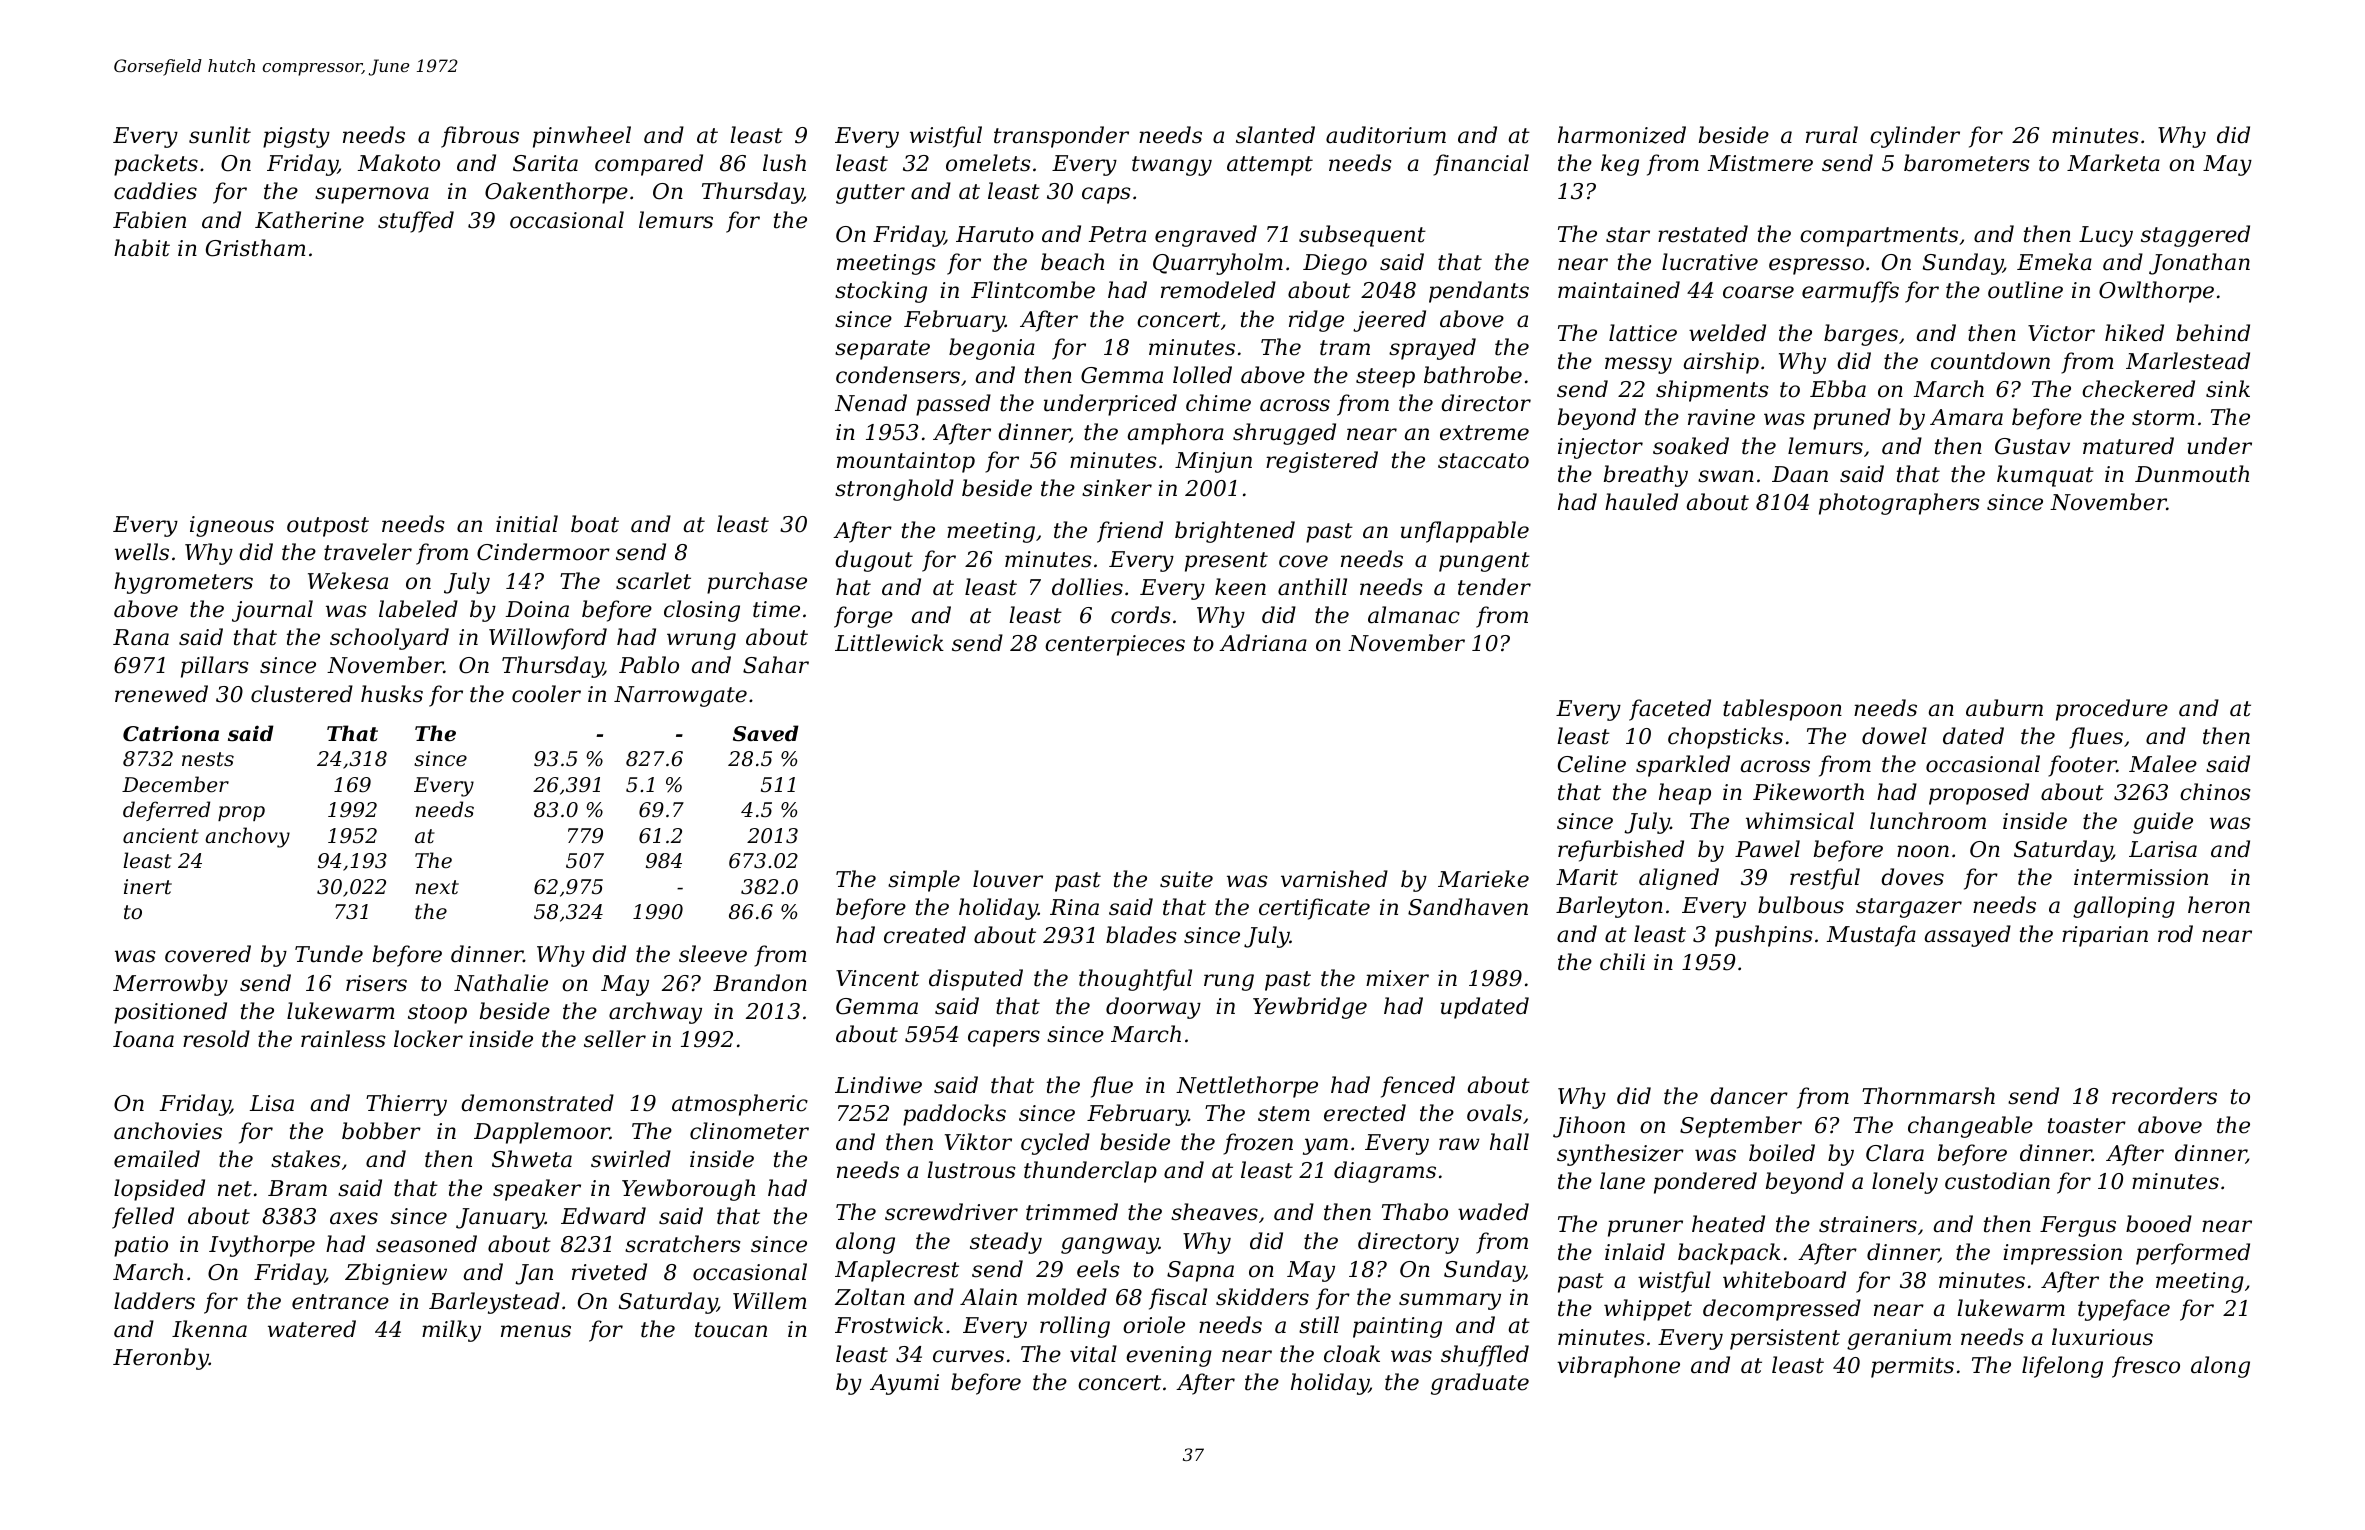 This screenshot has height=1530, width=2365. What do you see at coordinates (951, 1212) in the screenshot?
I see `screwdriver` at bounding box center [951, 1212].
